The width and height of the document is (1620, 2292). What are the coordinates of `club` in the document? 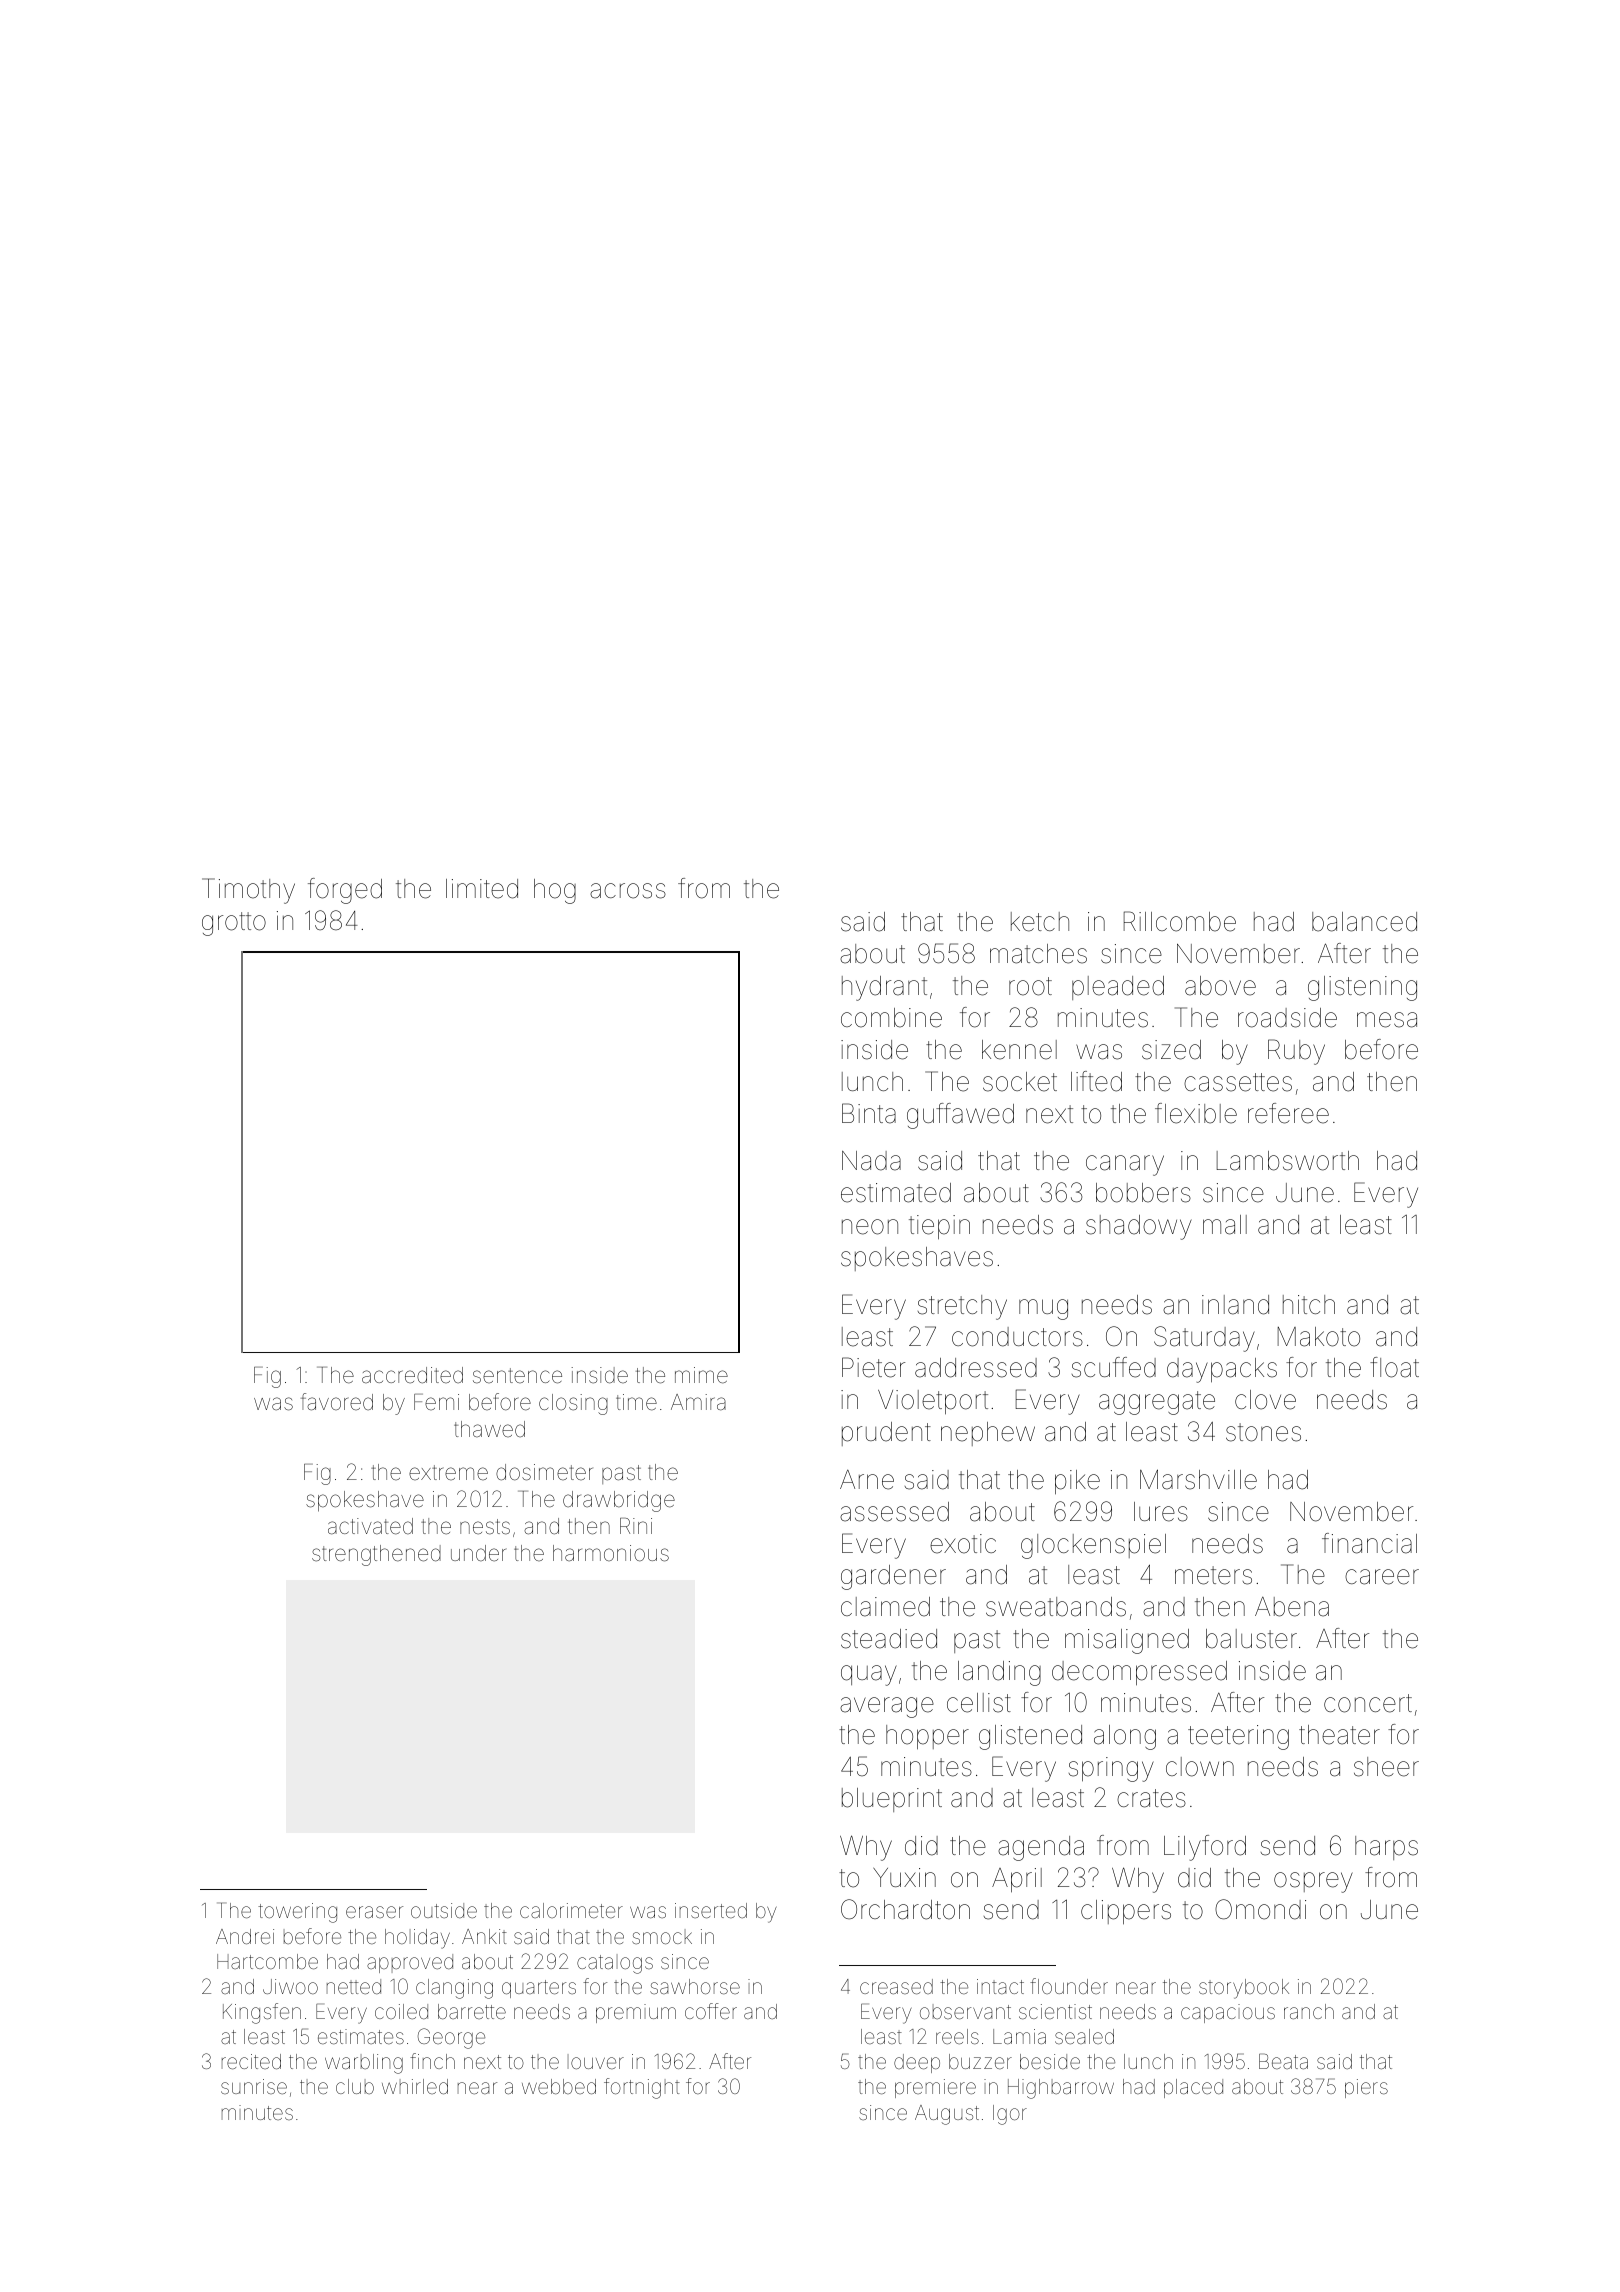 It's located at (355, 2086).
